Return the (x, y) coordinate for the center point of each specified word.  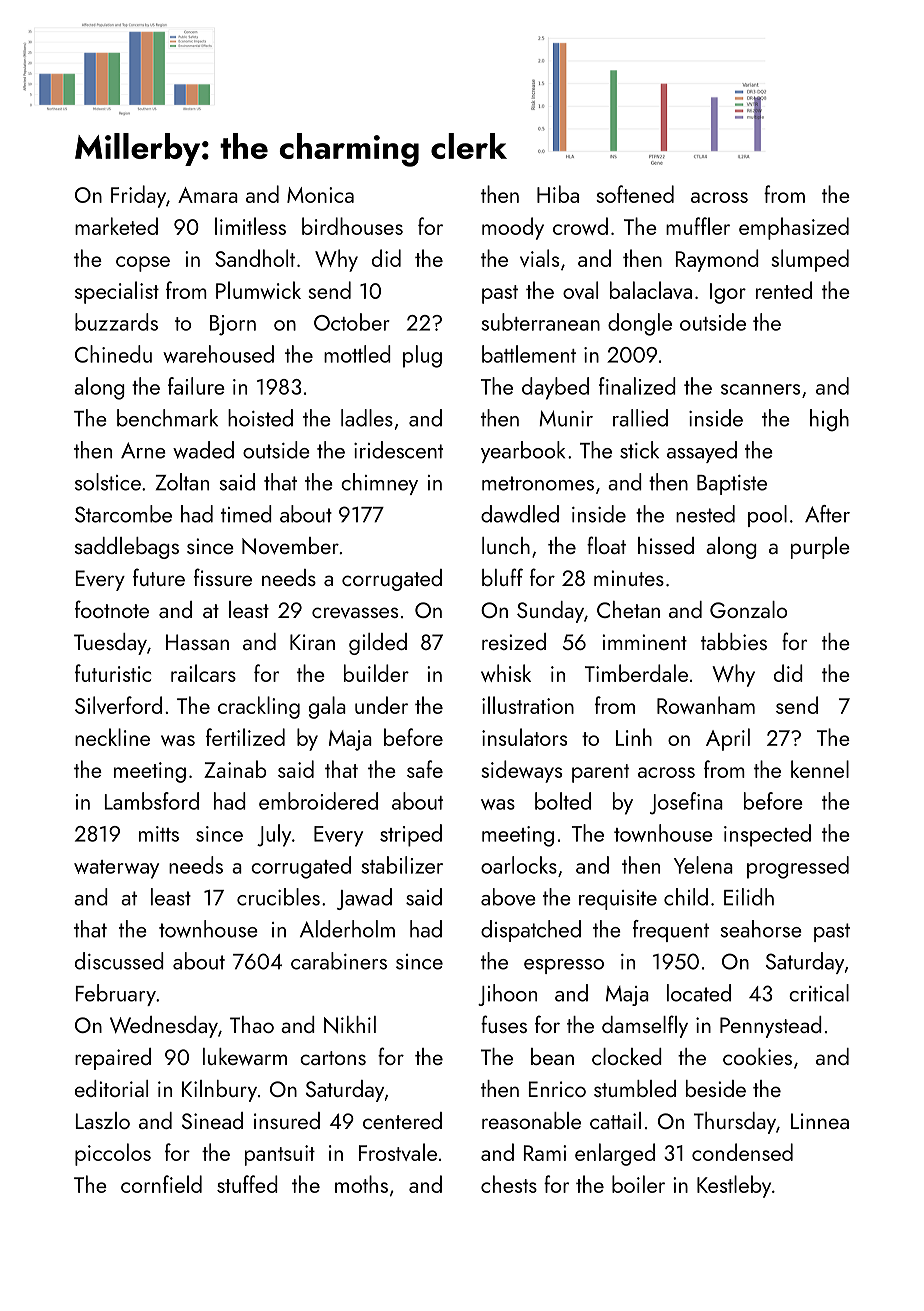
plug (422, 356)
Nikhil (350, 1025)
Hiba (558, 194)
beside (716, 1088)
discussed (119, 961)
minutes (629, 578)
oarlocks (519, 865)
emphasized (794, 228)
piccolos (113, 1154)
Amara (208, 195)
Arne (143, 450)
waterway (116, 869)
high (829, 420)
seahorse (761, 929)
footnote (112, 609)
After (827, 514)
